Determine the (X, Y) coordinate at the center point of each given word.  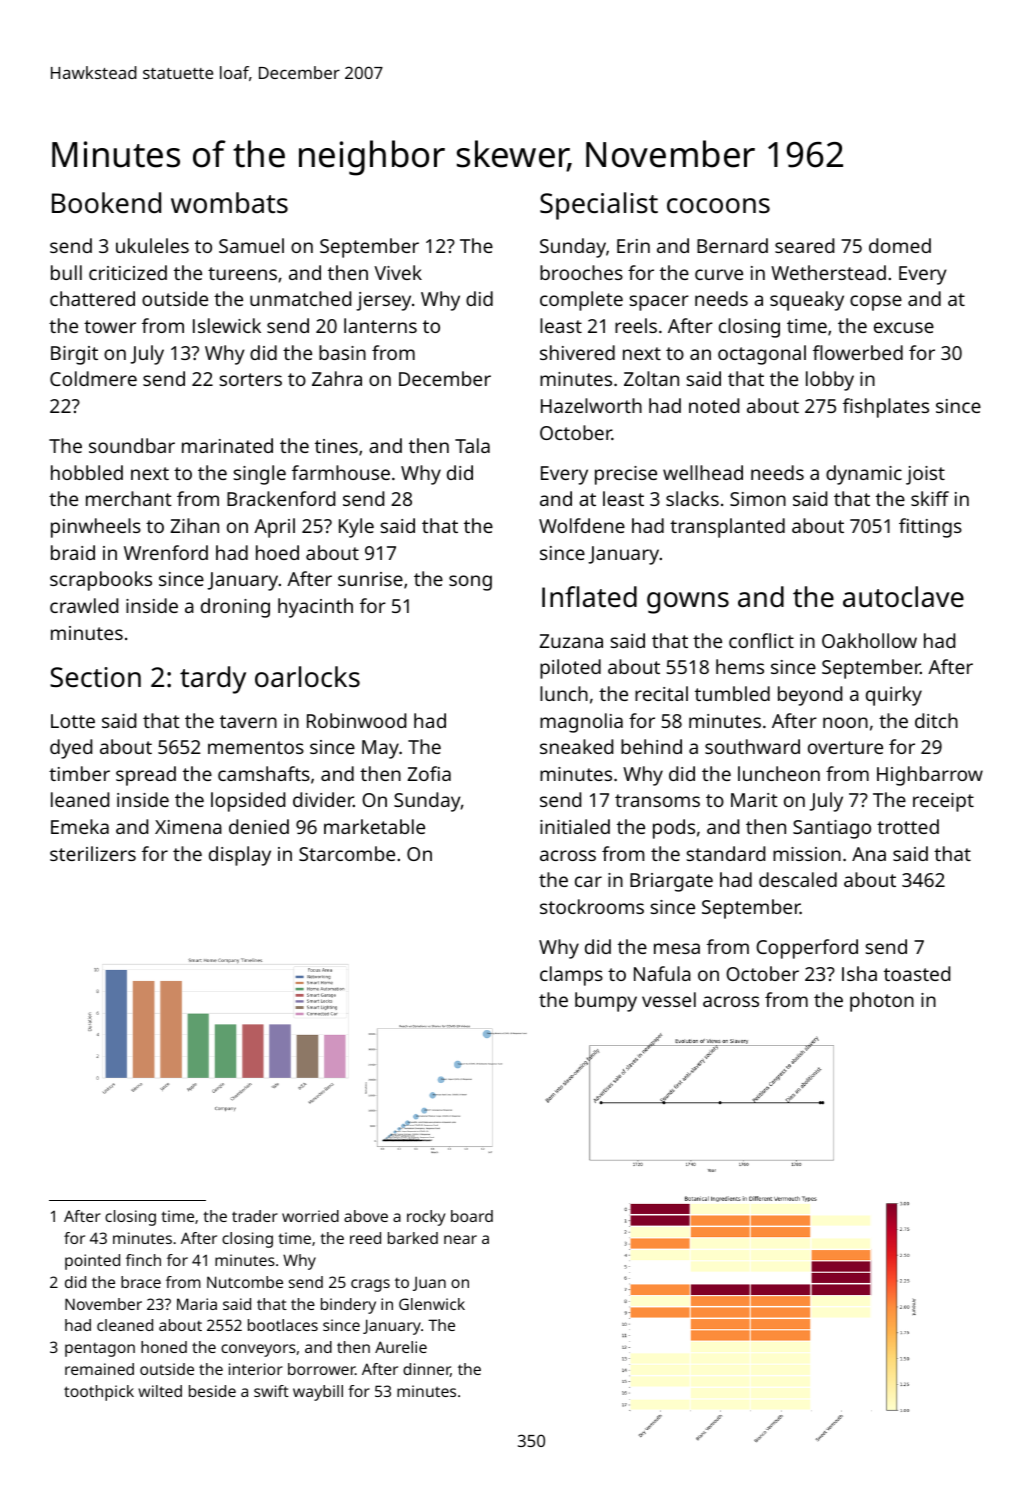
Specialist (599, 206)
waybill (318, 1393)
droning (235, 608)
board (472, 1216)
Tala (472, 445)
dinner (427, 1370)
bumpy (606, 1002)
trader (255, 1216)
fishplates (886, 408)
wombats (229, 203)
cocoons (718, 206)
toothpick (99, 1393)
